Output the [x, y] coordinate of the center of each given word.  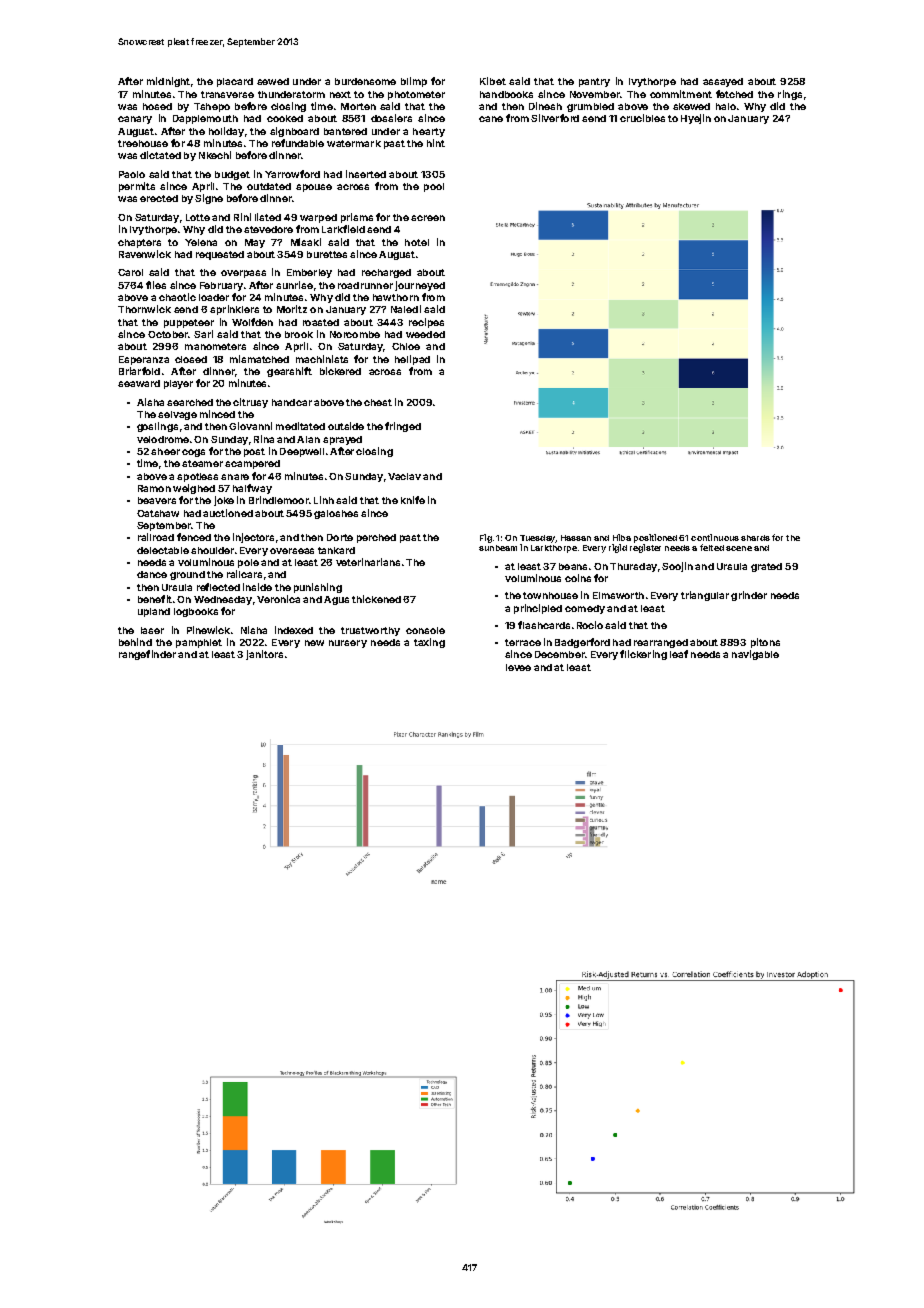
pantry [594, 82]
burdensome [365, 81]
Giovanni [250, 426]
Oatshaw [158, 513]
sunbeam [498, 548]
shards [755, 538]
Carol [130, 272]
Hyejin [696, 119]
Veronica [278, 599]
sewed [273, 81]
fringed [403, 427]
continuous [715, 537]
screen [428, 218]
